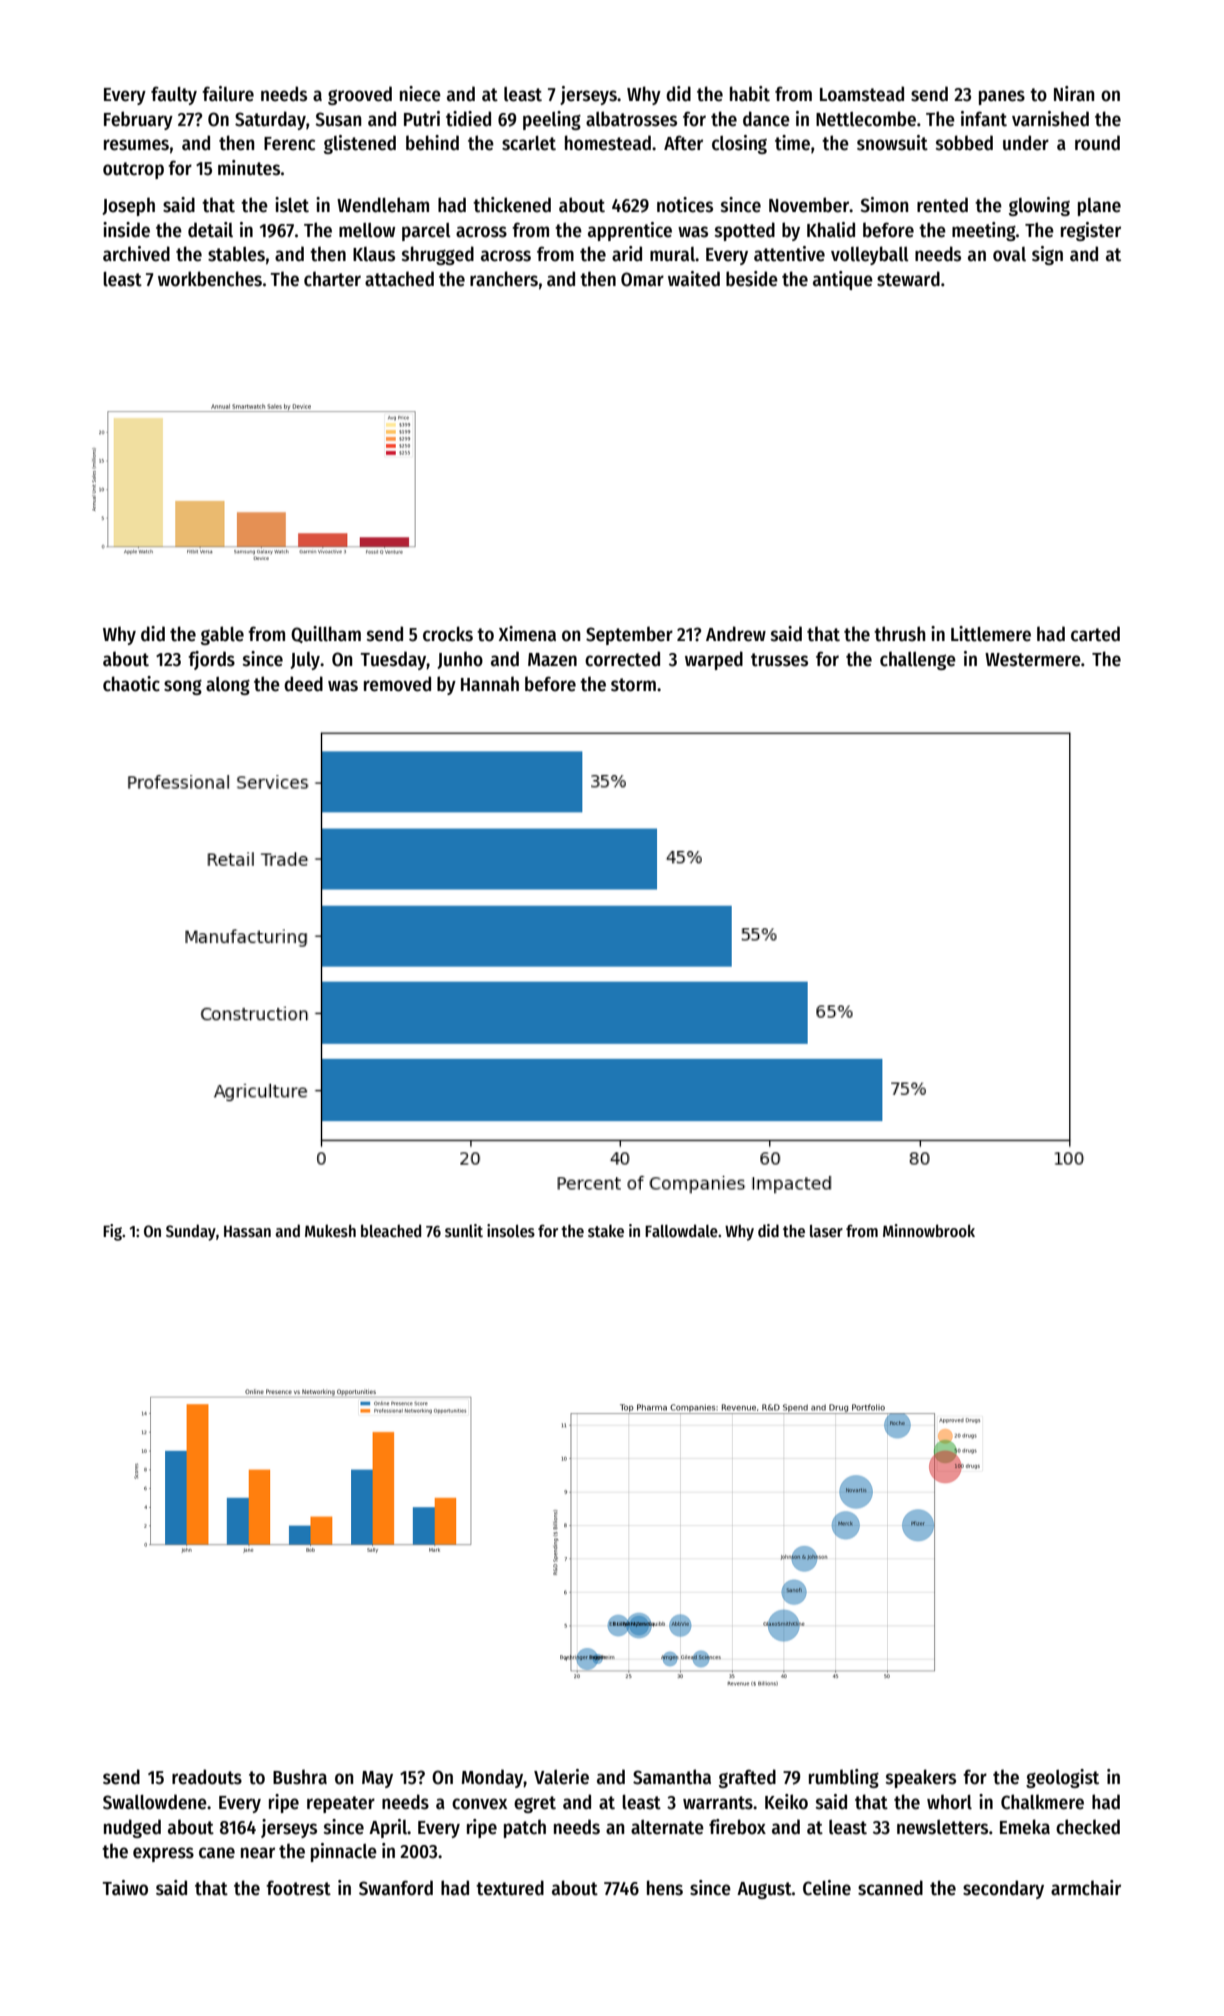  What do you see at coordinates (326, 634) in the screenshot?
I see `Quillham` at bounding box center [326, 634].
